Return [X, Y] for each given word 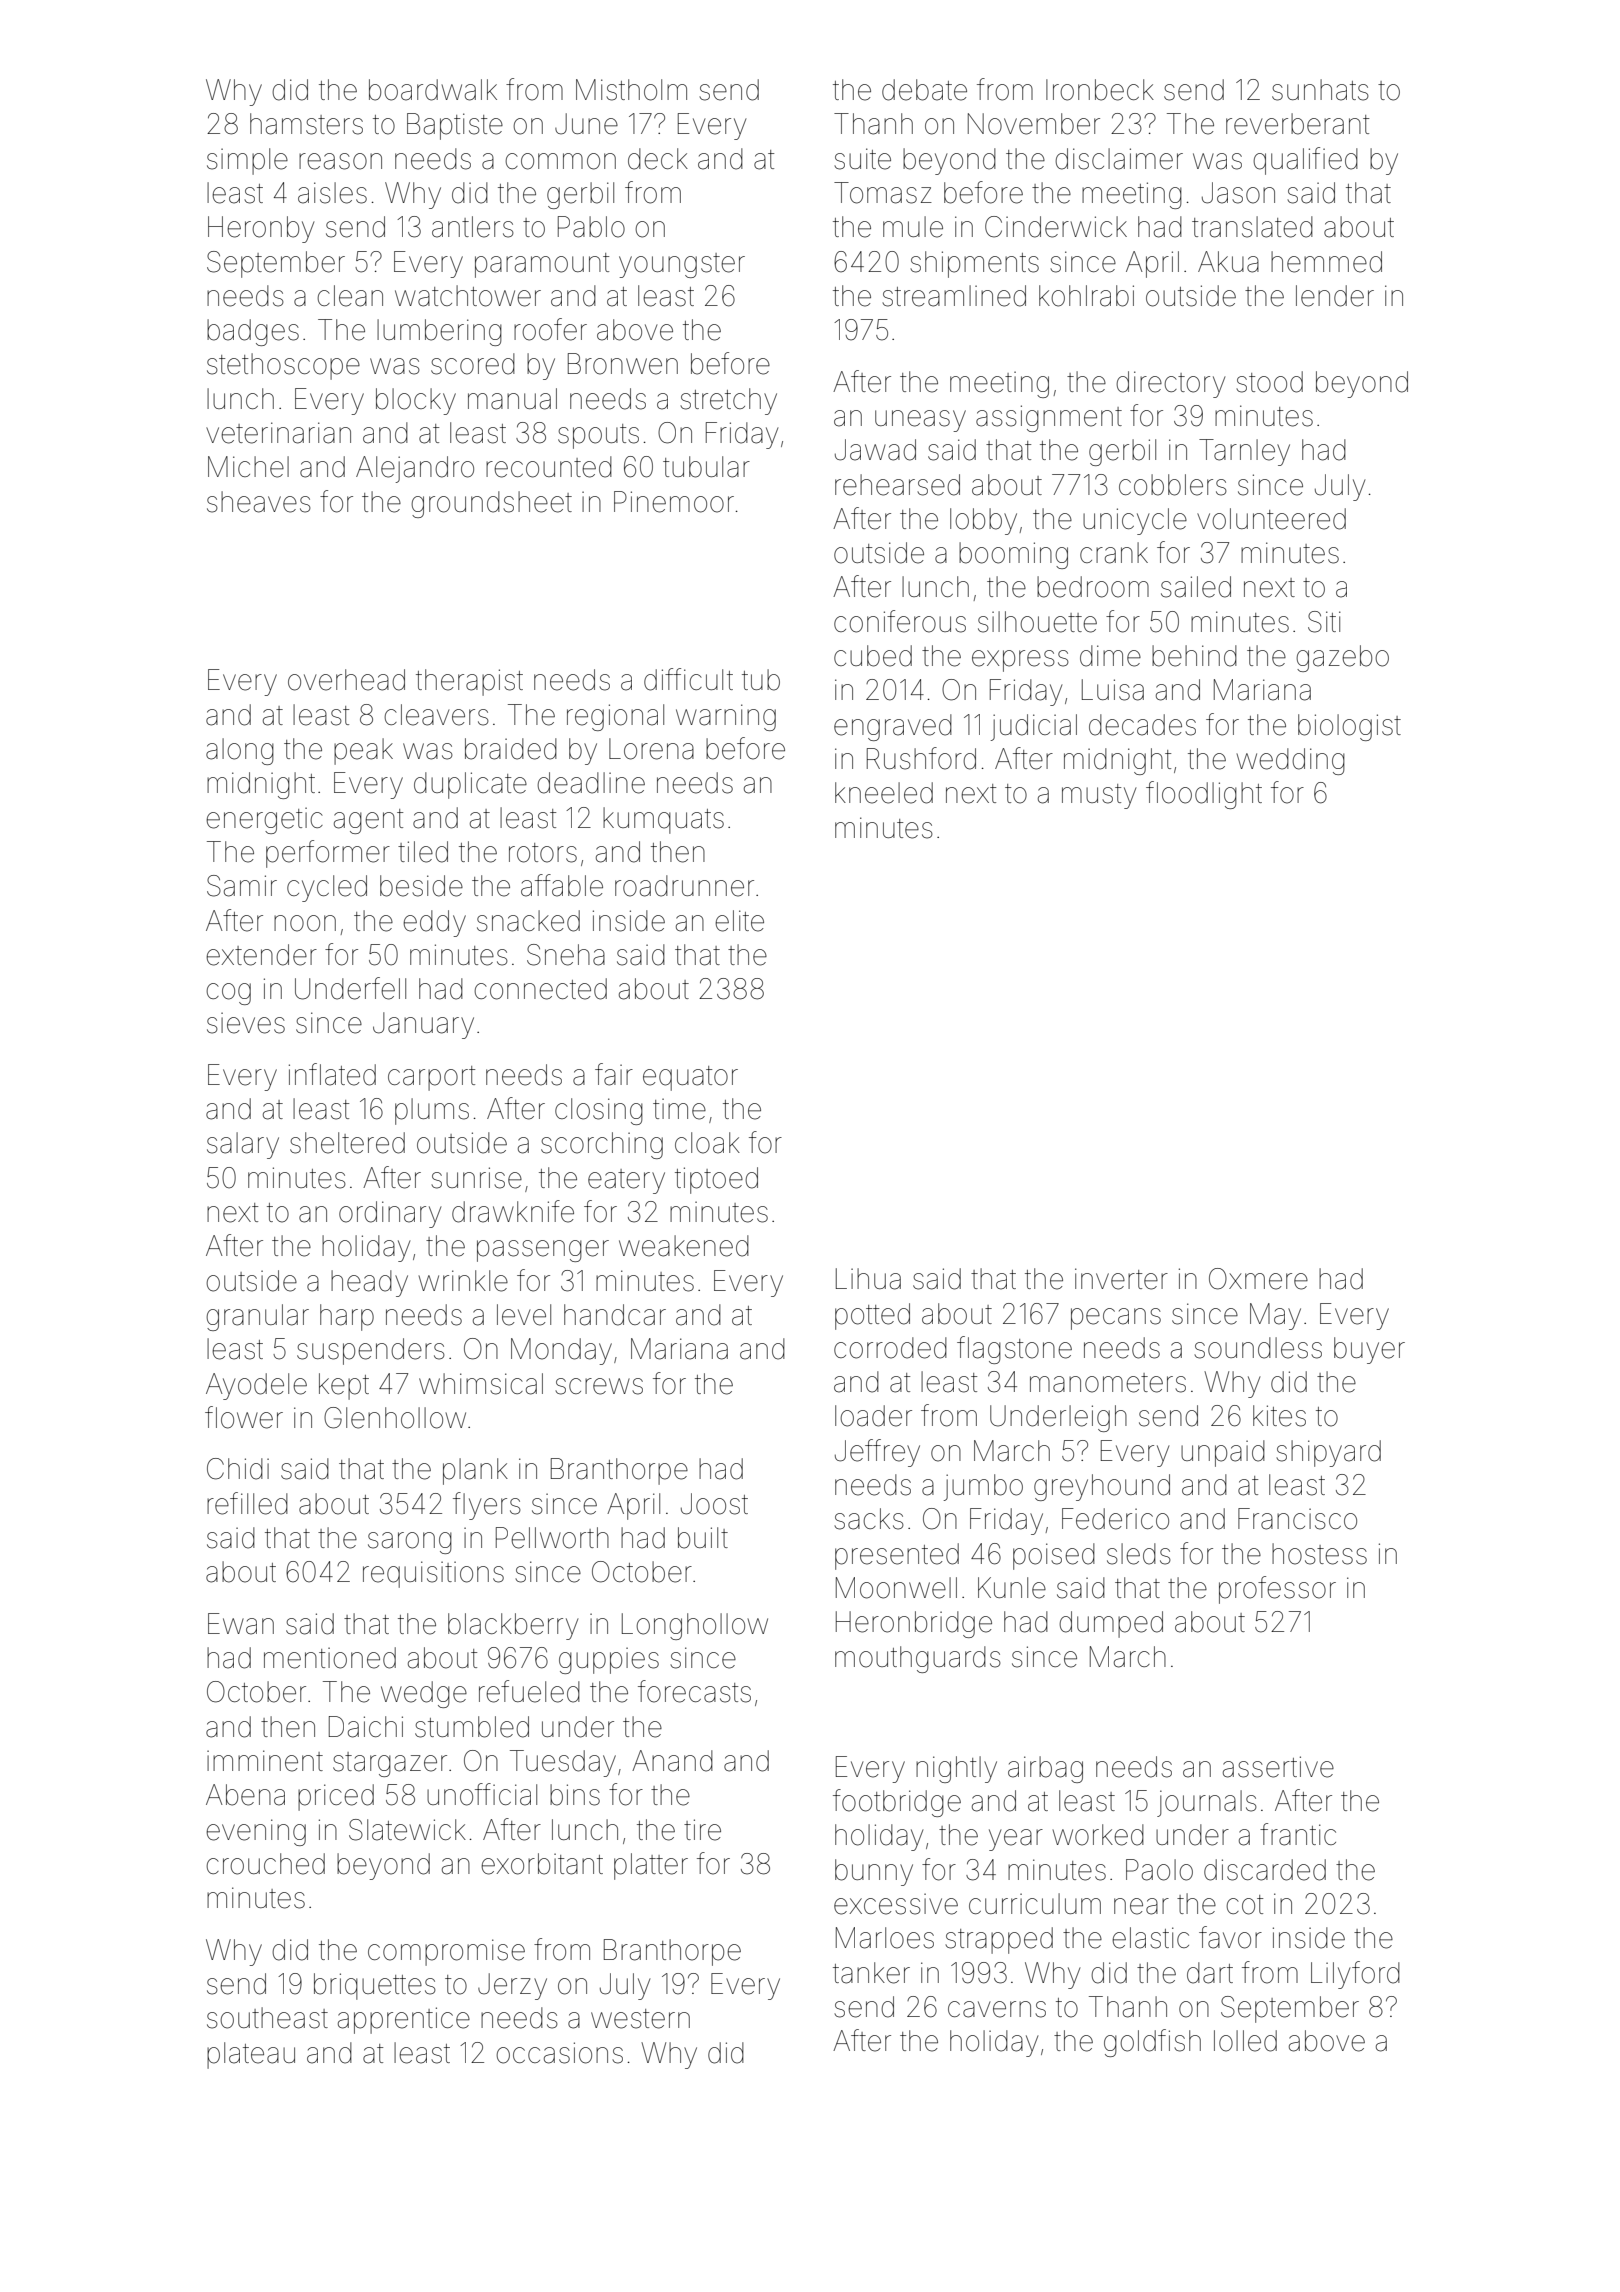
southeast [267, 2018]
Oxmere [1258, 1279]
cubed [873, 656]
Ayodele [256, 1386]
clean [350, 296]
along [240, 751]
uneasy [920, 421]
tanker [871, 1973]
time [679, 1109]
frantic [1298, 1834]
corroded [890, 1348]
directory [1170, 384]
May [1275, 1316]
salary [243, 1145]
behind [1194, 656]
